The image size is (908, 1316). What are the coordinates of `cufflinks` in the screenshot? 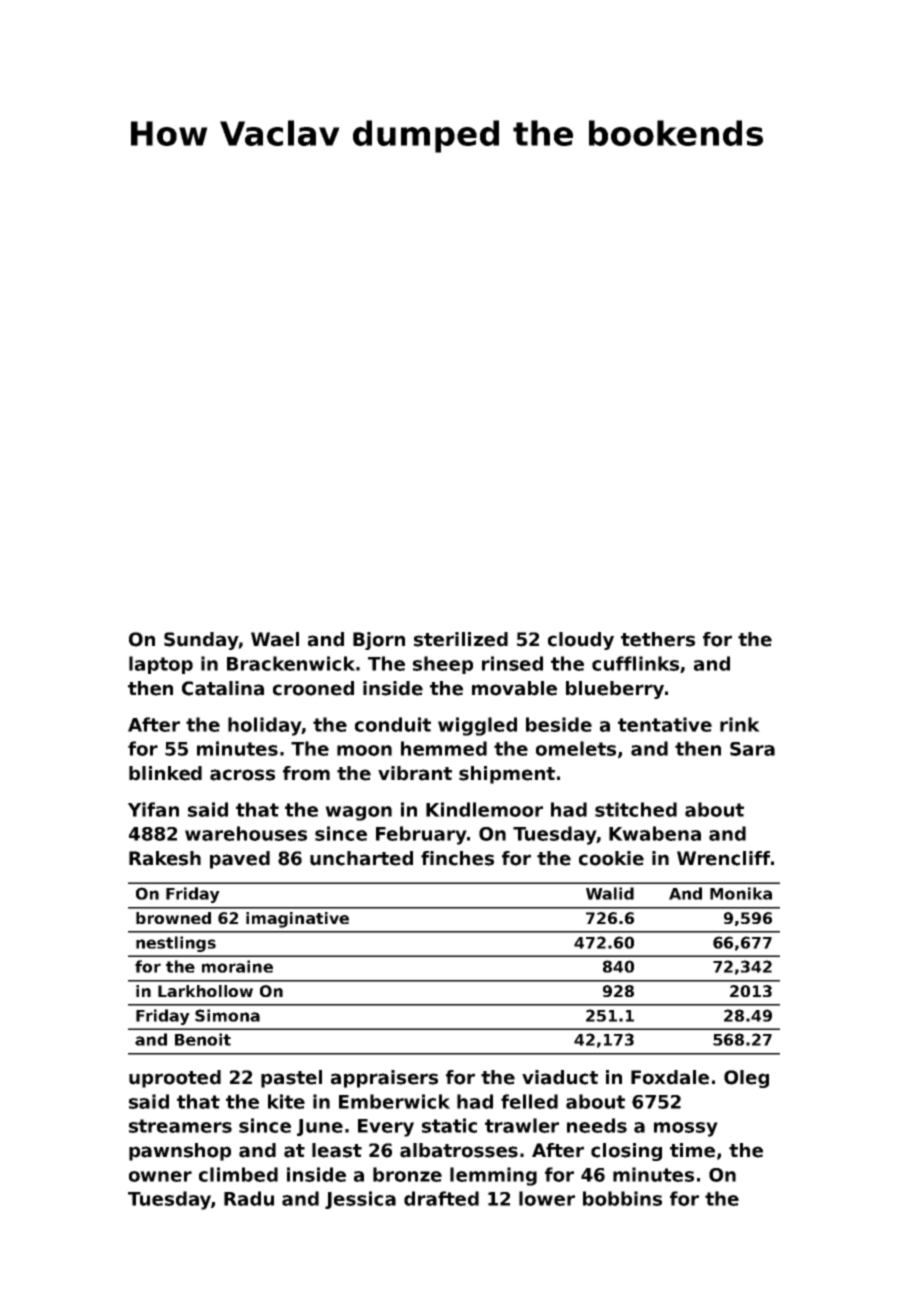 It's located at (635, 663).
